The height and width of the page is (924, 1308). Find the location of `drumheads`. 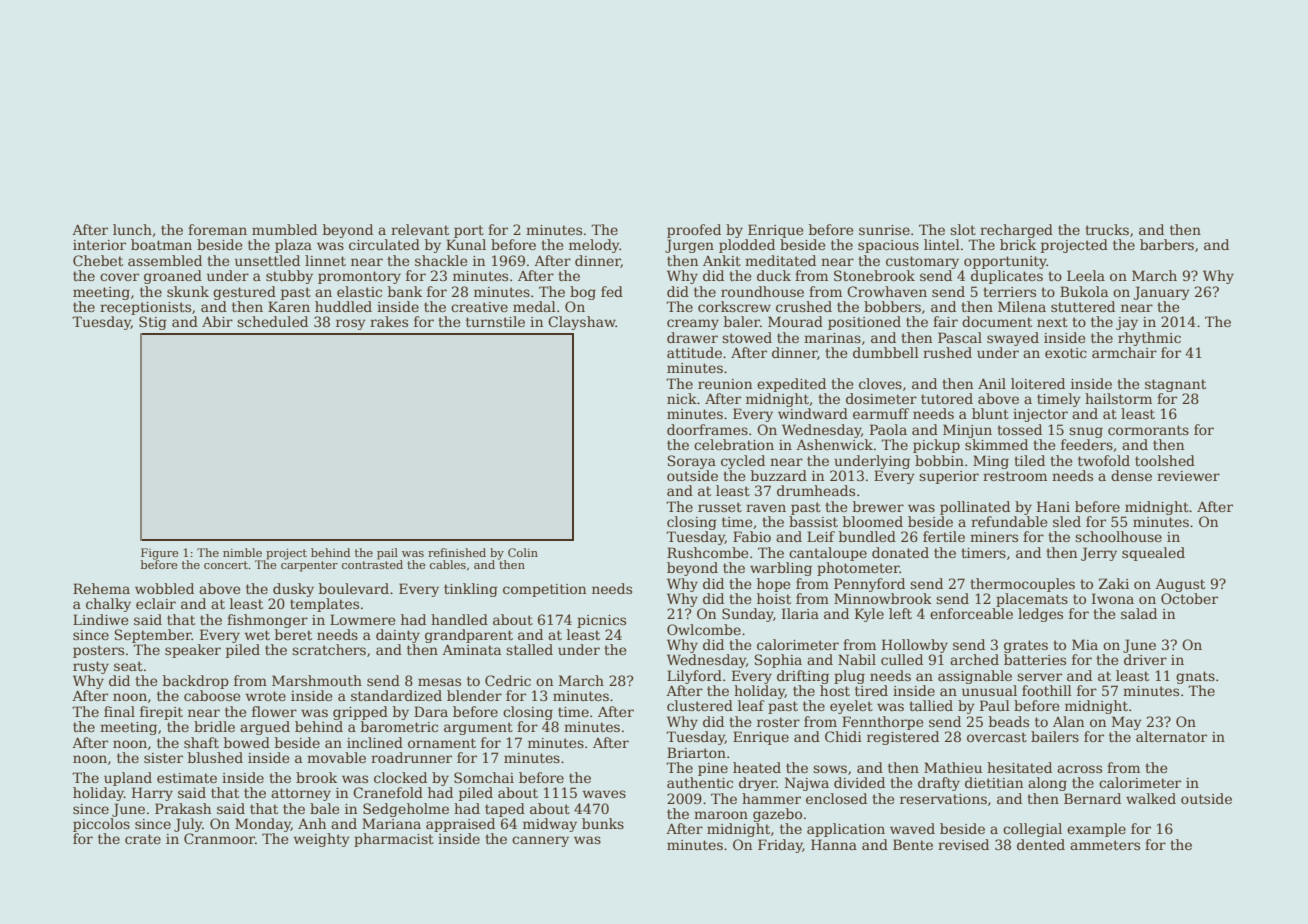

drumheads is located at coordinates (816, 490).
